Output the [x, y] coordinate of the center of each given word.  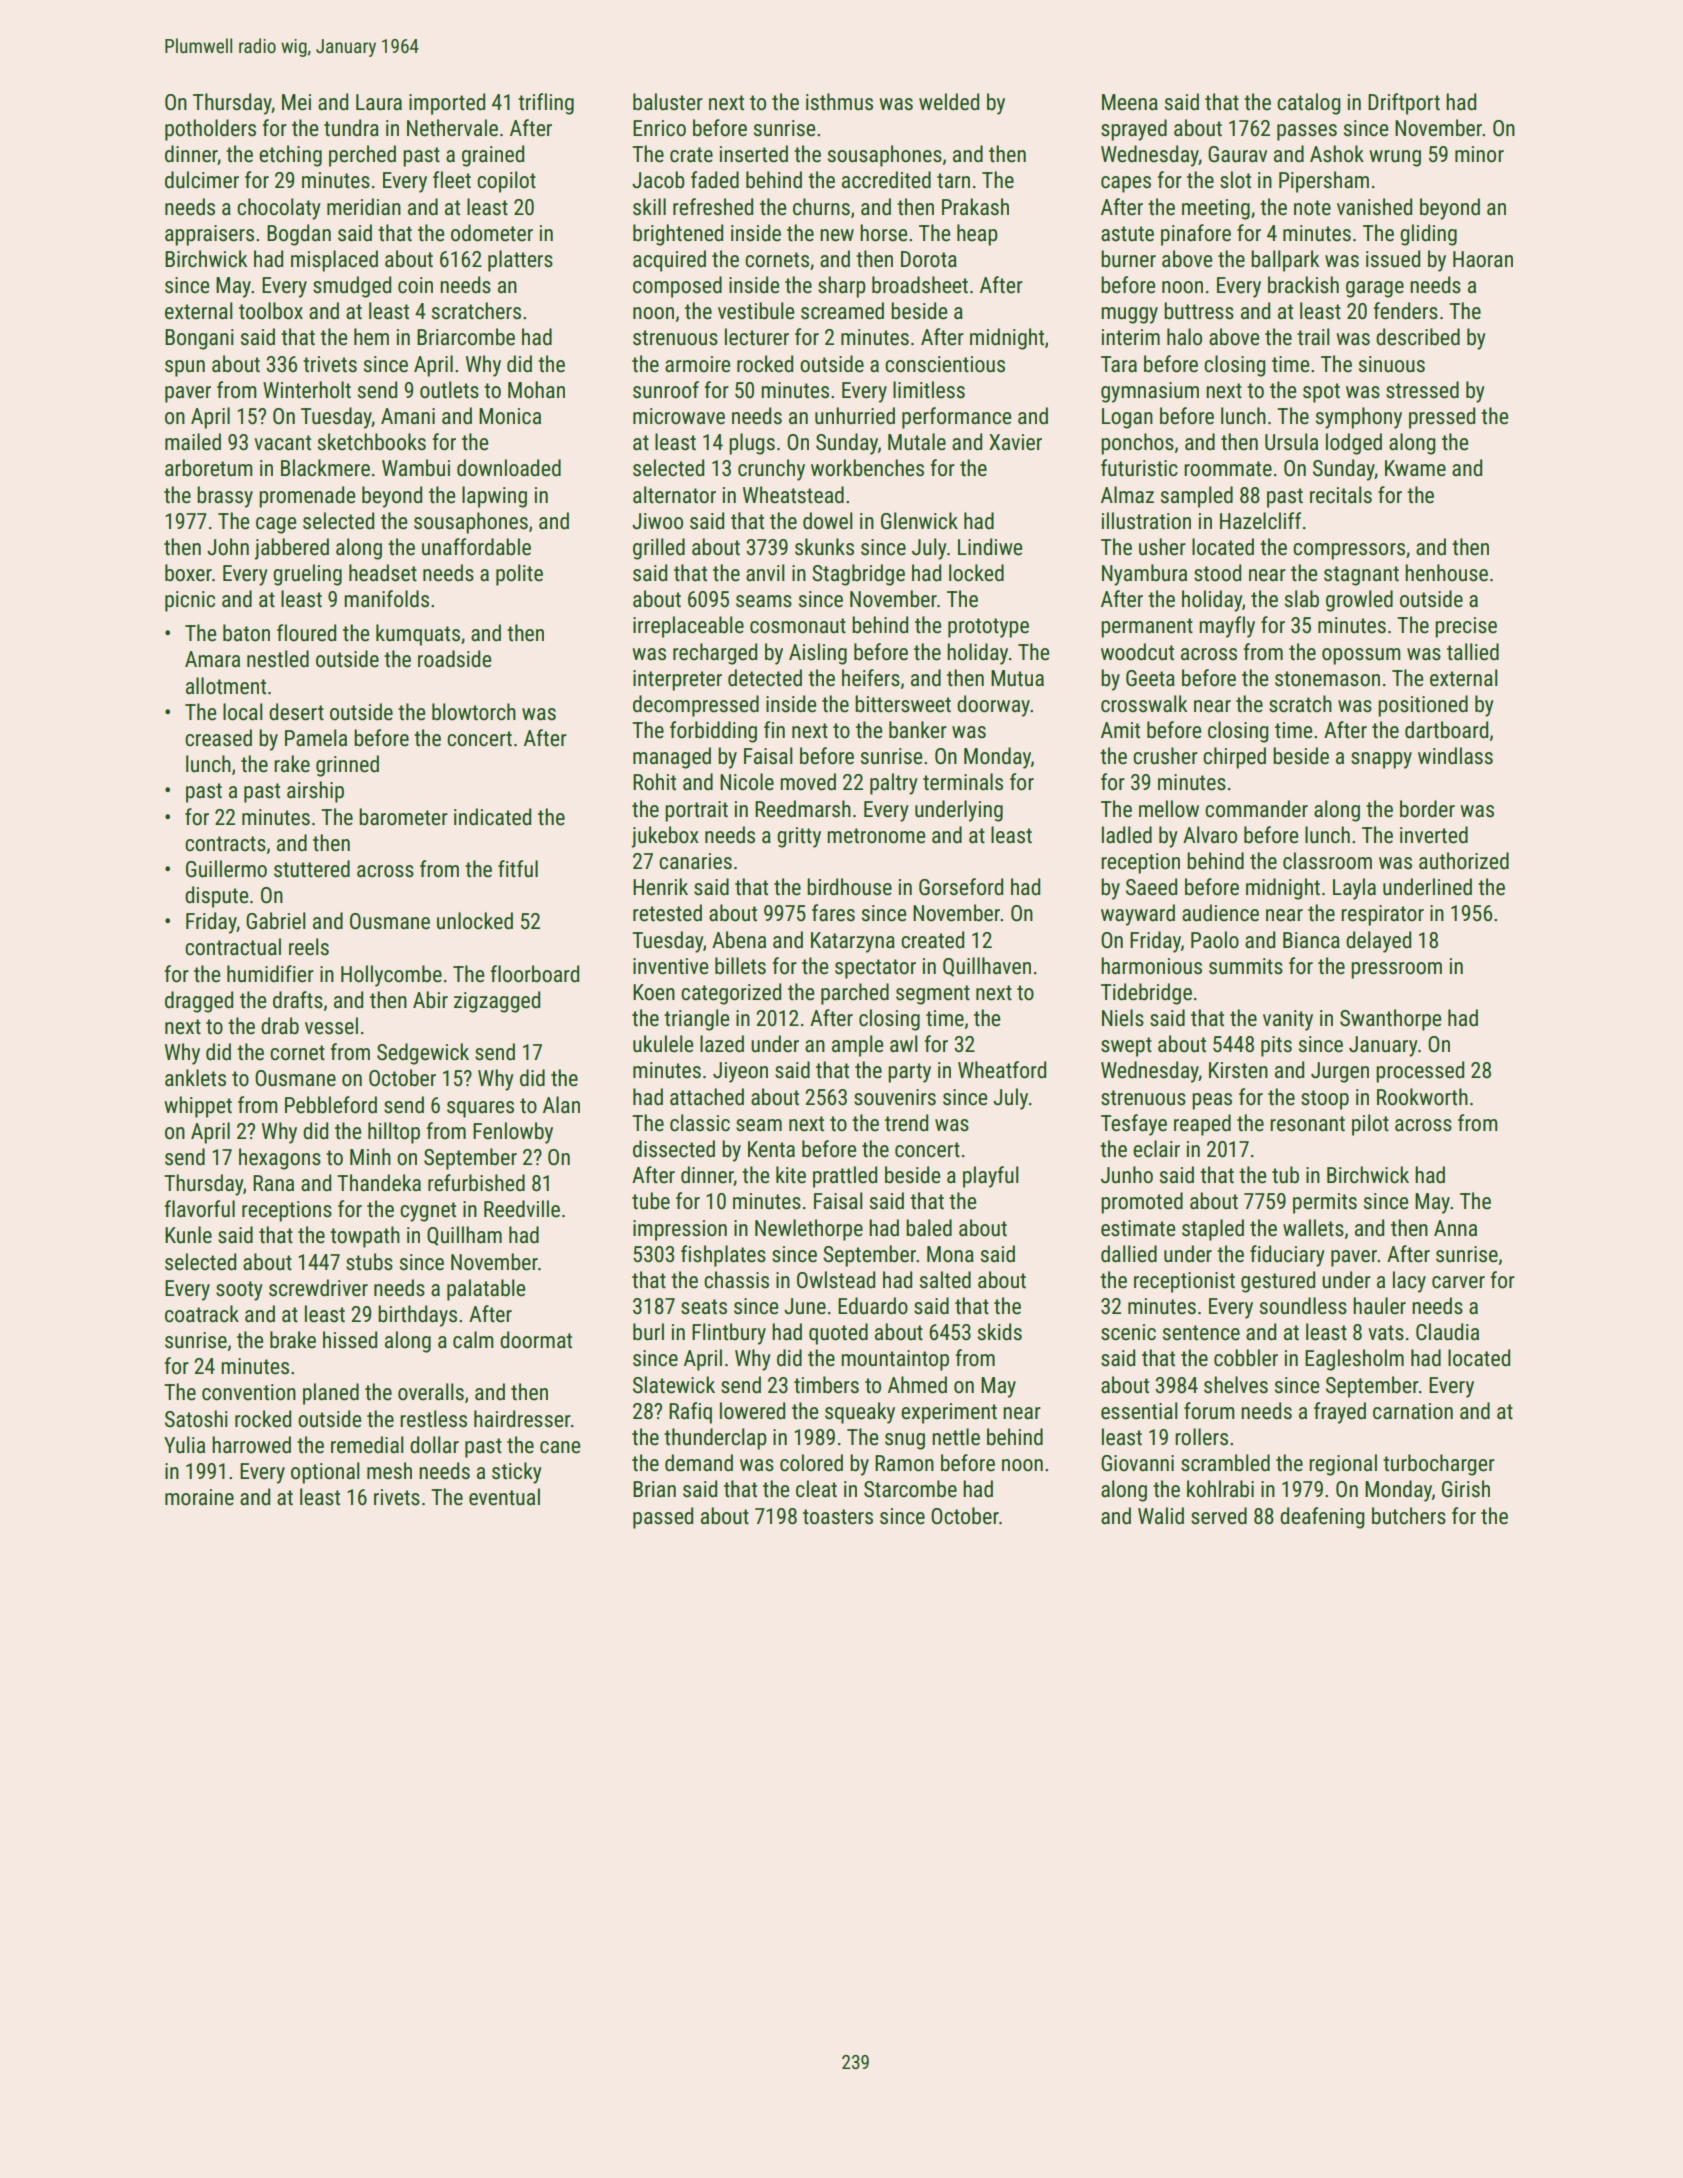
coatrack [202, 1314]
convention [249, 1392]
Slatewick [674, 1385]
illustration [1146, 521]
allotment [226, 686]
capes [1126, 184]
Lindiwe [990, 547]
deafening [1322, 1518]
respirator [1382, 915]
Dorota [929, 259]
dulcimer [202, 180]
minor [1479, 154]
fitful [518, 869]
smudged [352, 287]
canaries [695, 861]
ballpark [1285, 261]
